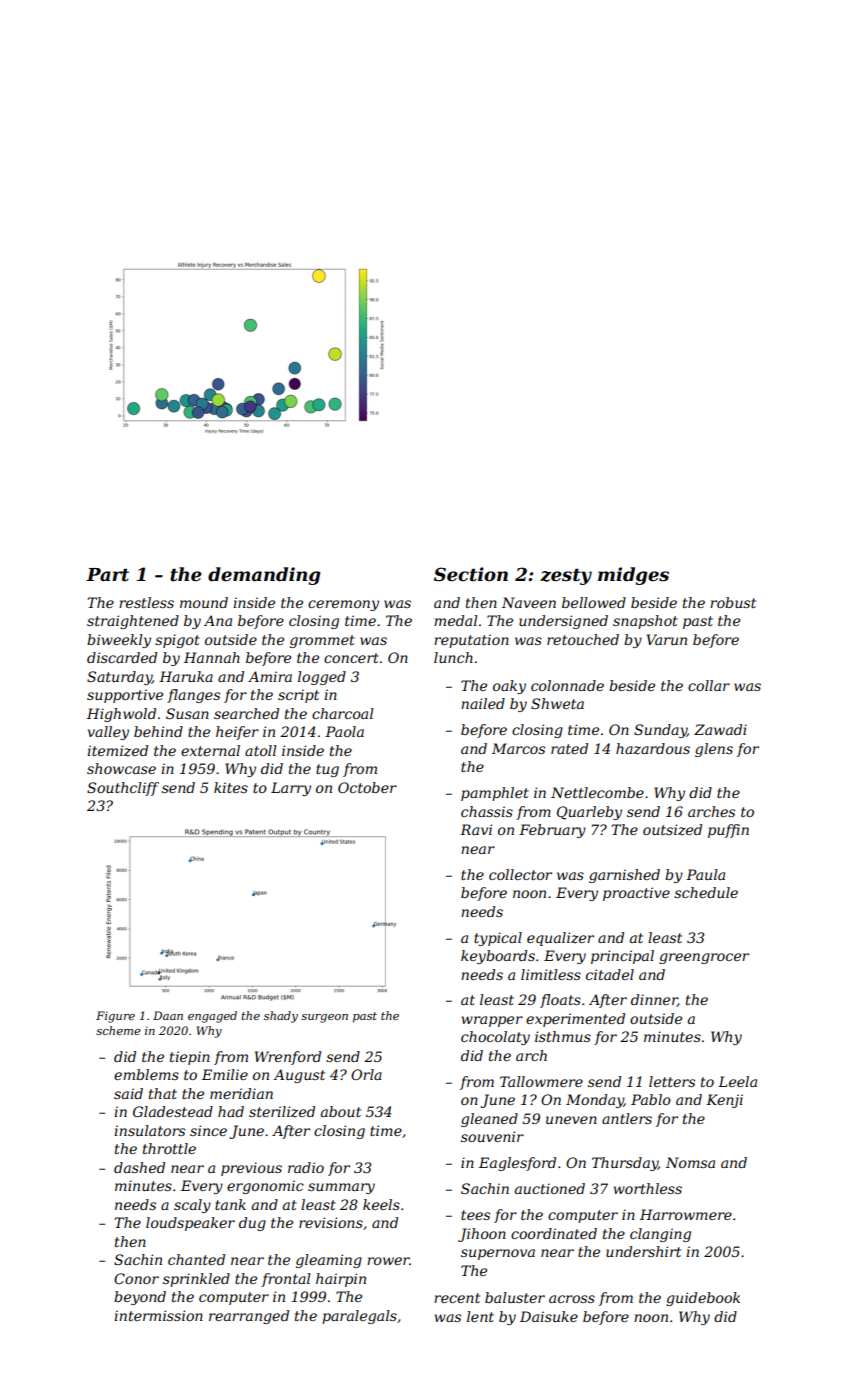  What do you see at coordinates (569, 748) in the document?
I see `rated` at bounding box center [569, 748].
